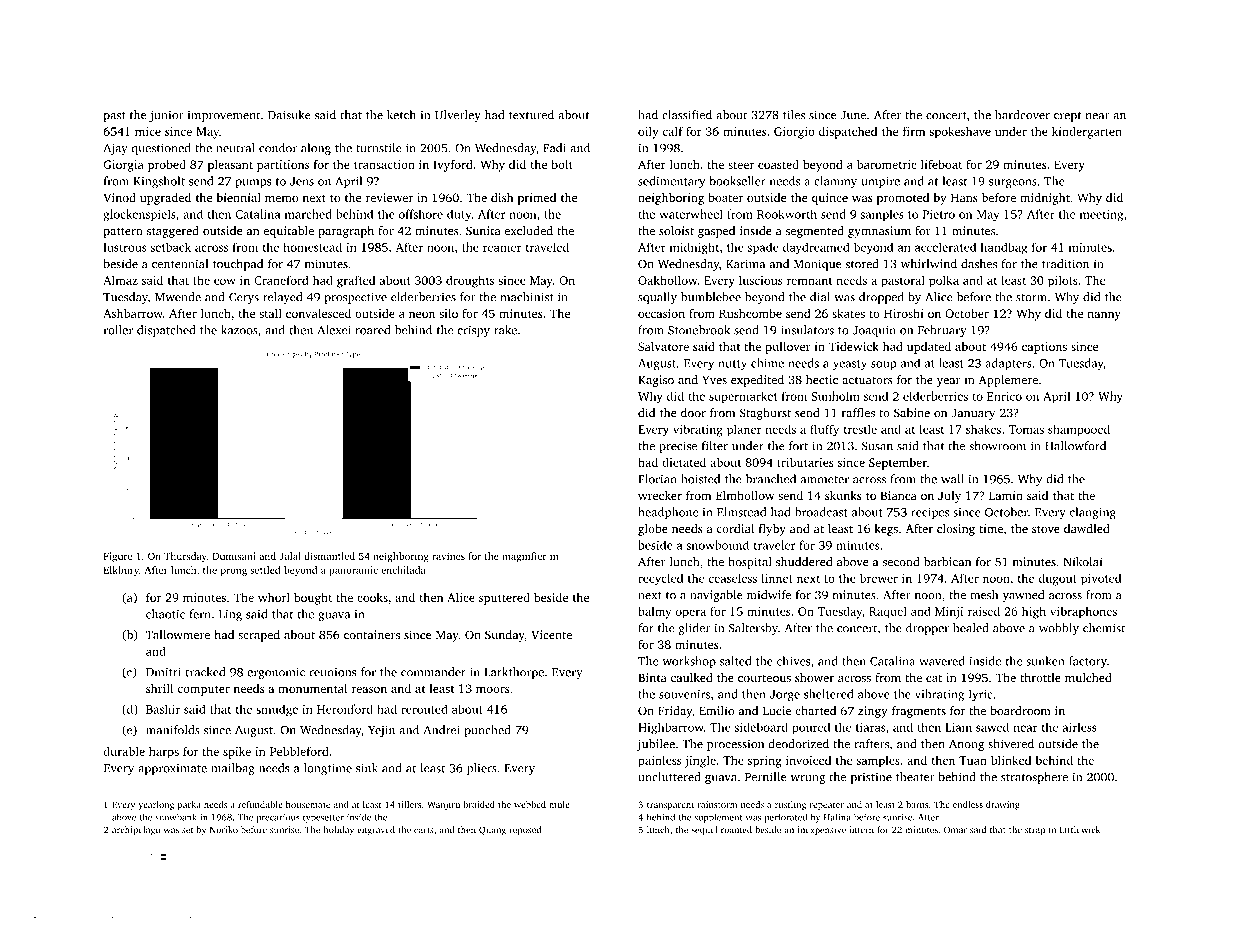 The width and height of the screenshot is (1233, 952). Describe the element at coordinates (289, 115) in the screenshot. I see `Daisuke` at that location.
